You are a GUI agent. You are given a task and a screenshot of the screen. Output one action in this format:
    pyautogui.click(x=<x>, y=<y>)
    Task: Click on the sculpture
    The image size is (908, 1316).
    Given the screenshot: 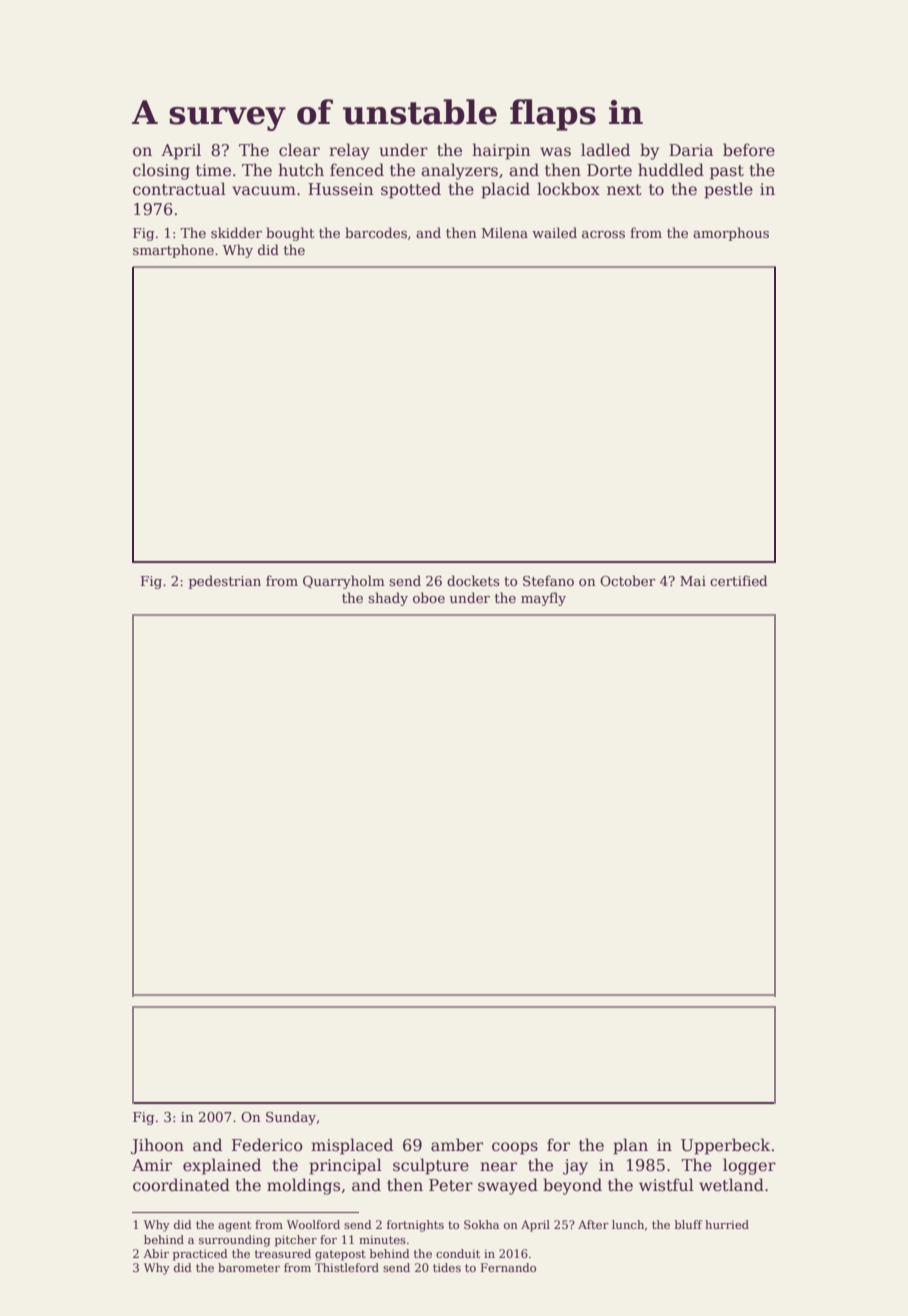 What is the action you would take?
    pyautogui.click(x=431, y=1166)
